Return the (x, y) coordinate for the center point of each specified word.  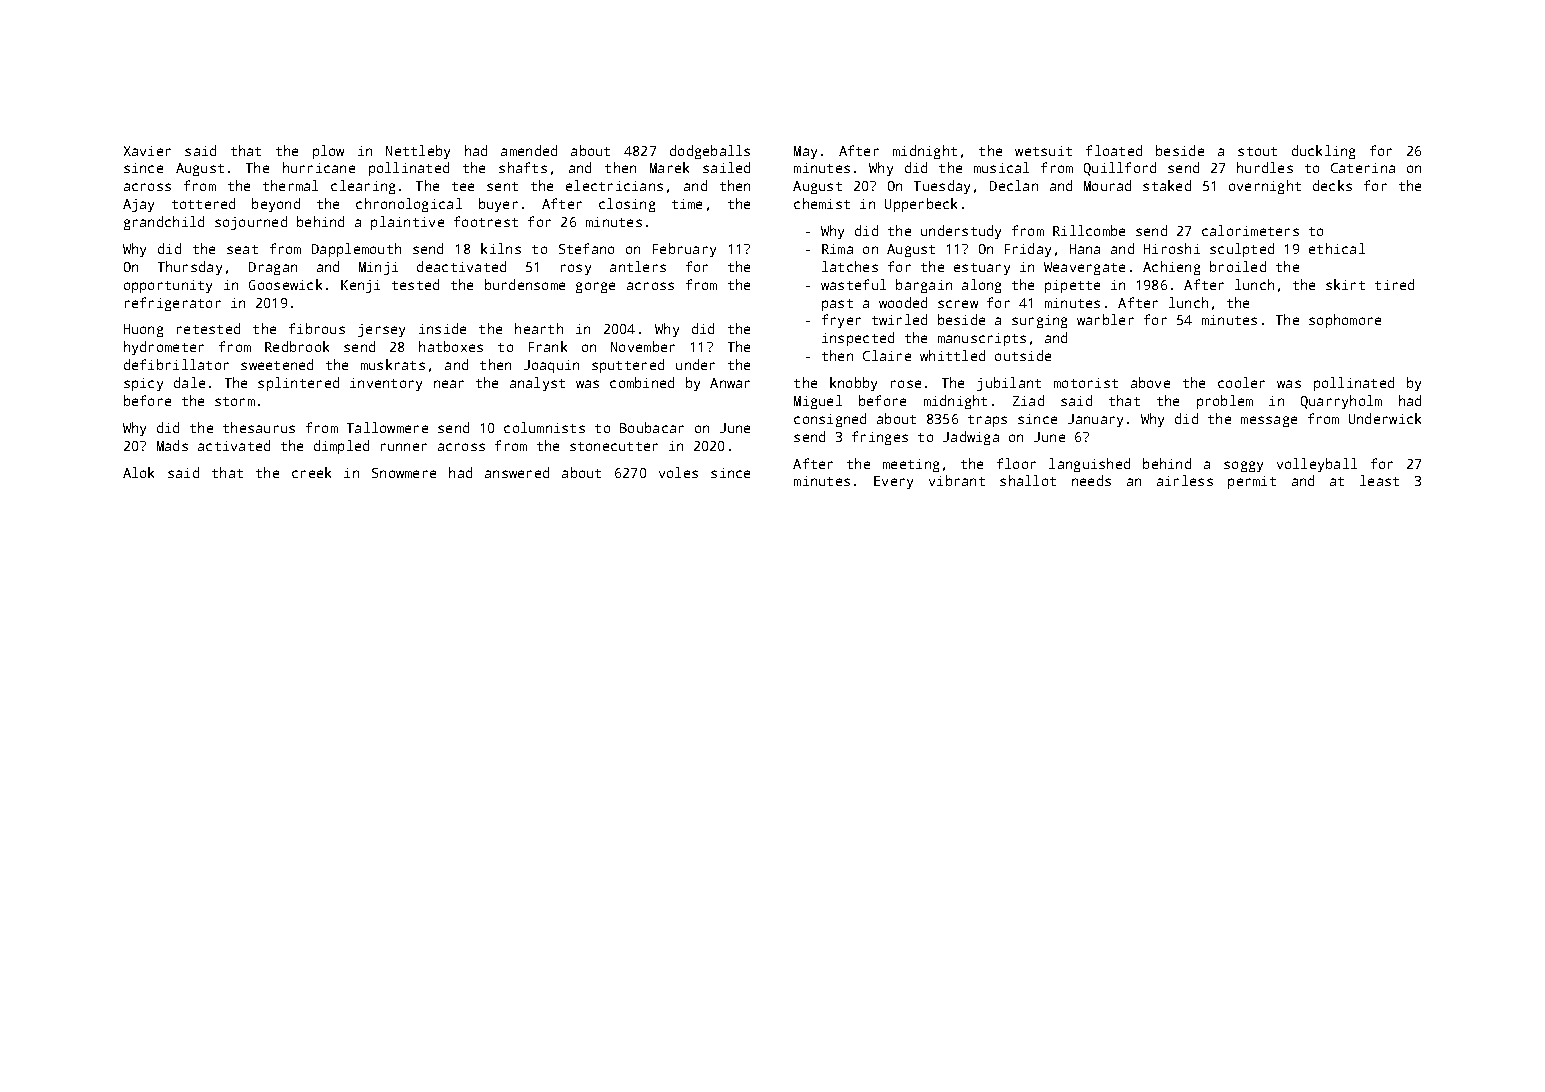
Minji (378, 268)
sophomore (1345, 321)
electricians (614, 185)
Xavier (147, 151)
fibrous (317, 328)
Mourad (1107, 185)
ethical (1337, 248)
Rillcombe (1089, 230)
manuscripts (982, 339)
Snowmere (404, 473)
